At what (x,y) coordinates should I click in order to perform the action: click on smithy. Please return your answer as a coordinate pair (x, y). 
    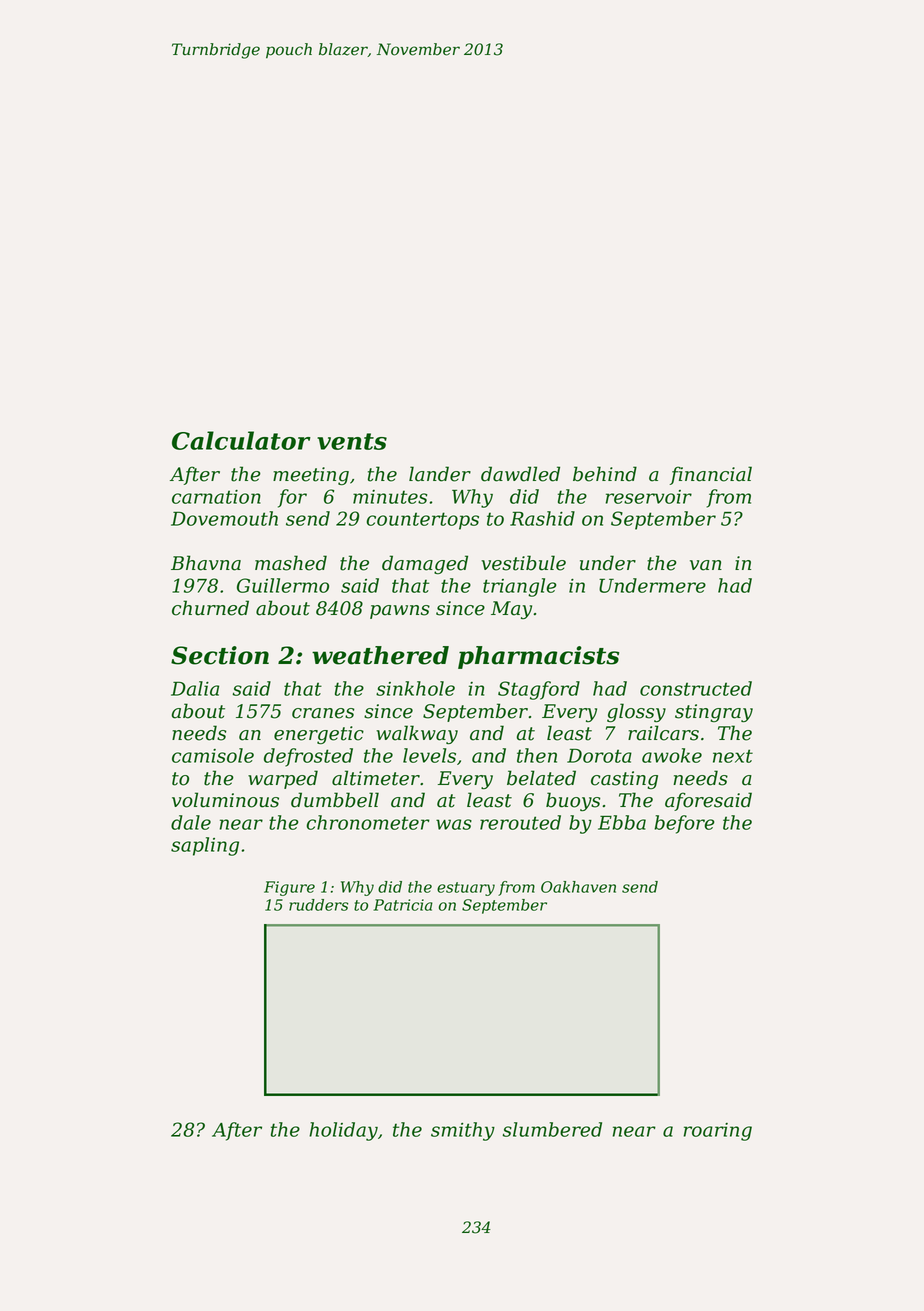
    Looking at the image, I should click on (463, 1131).
